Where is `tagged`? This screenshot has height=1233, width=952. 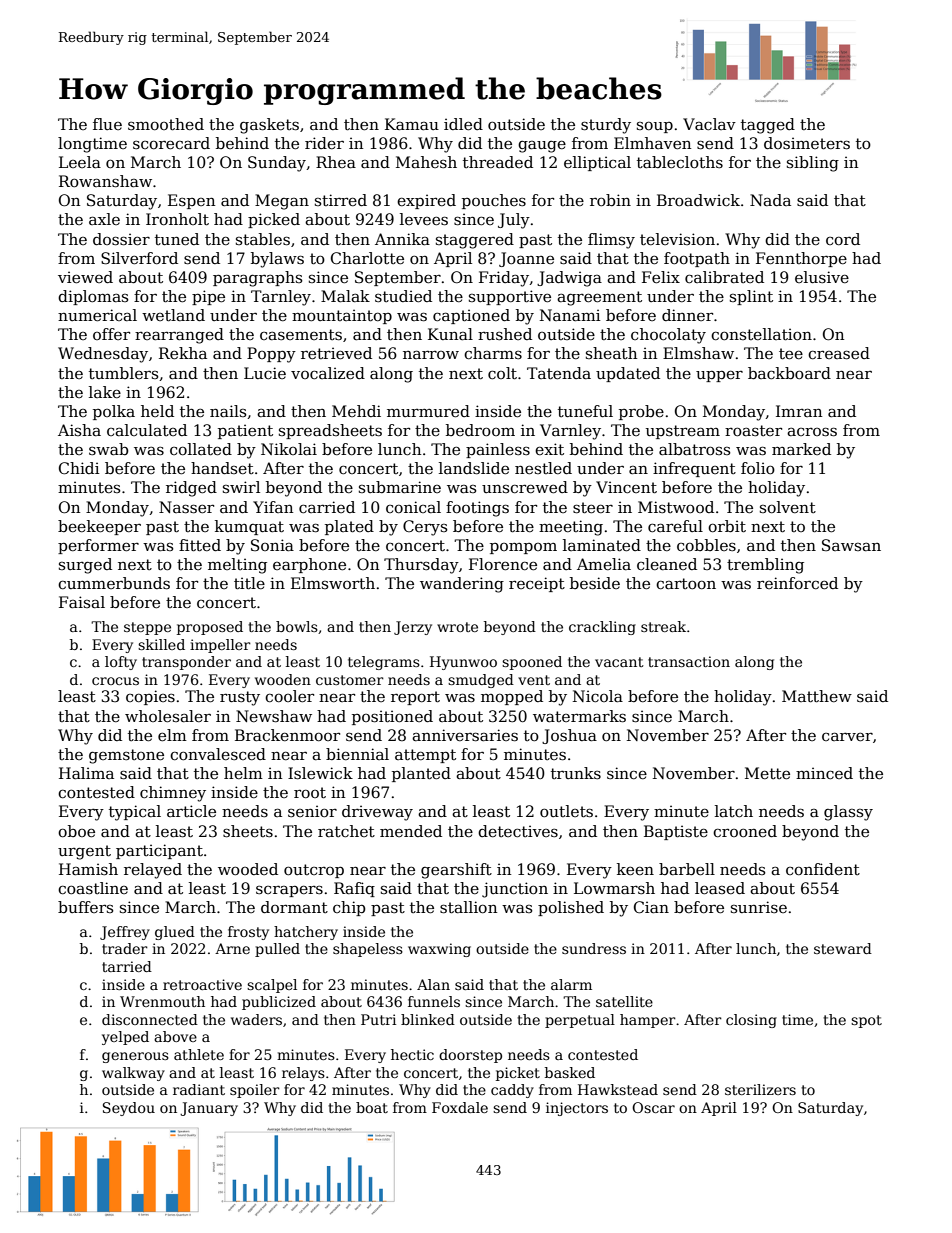 tagged is located at coordinates (768, 126).
